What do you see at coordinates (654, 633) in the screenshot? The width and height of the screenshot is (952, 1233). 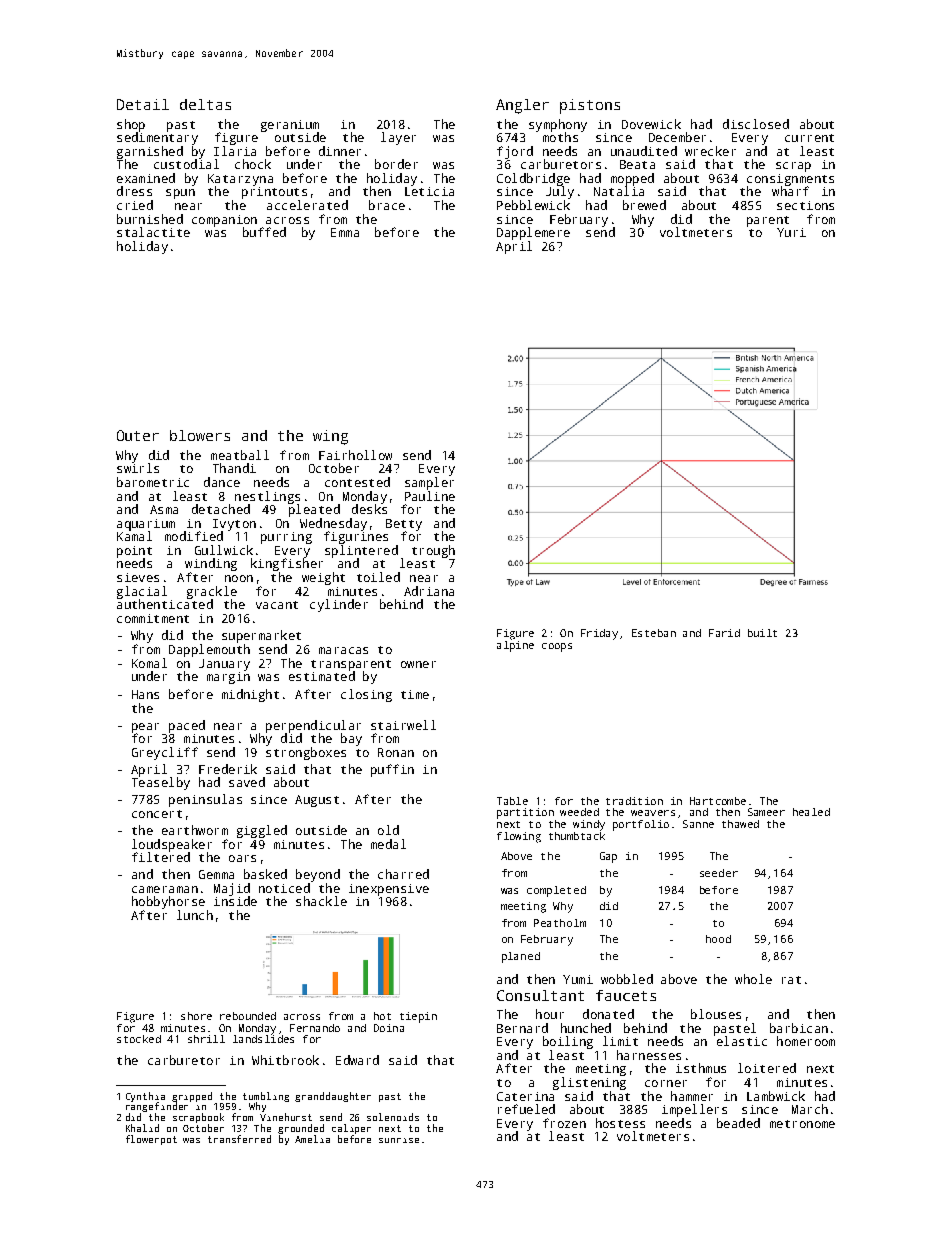 I see `Esteban` at bounding box center [654, 633].
